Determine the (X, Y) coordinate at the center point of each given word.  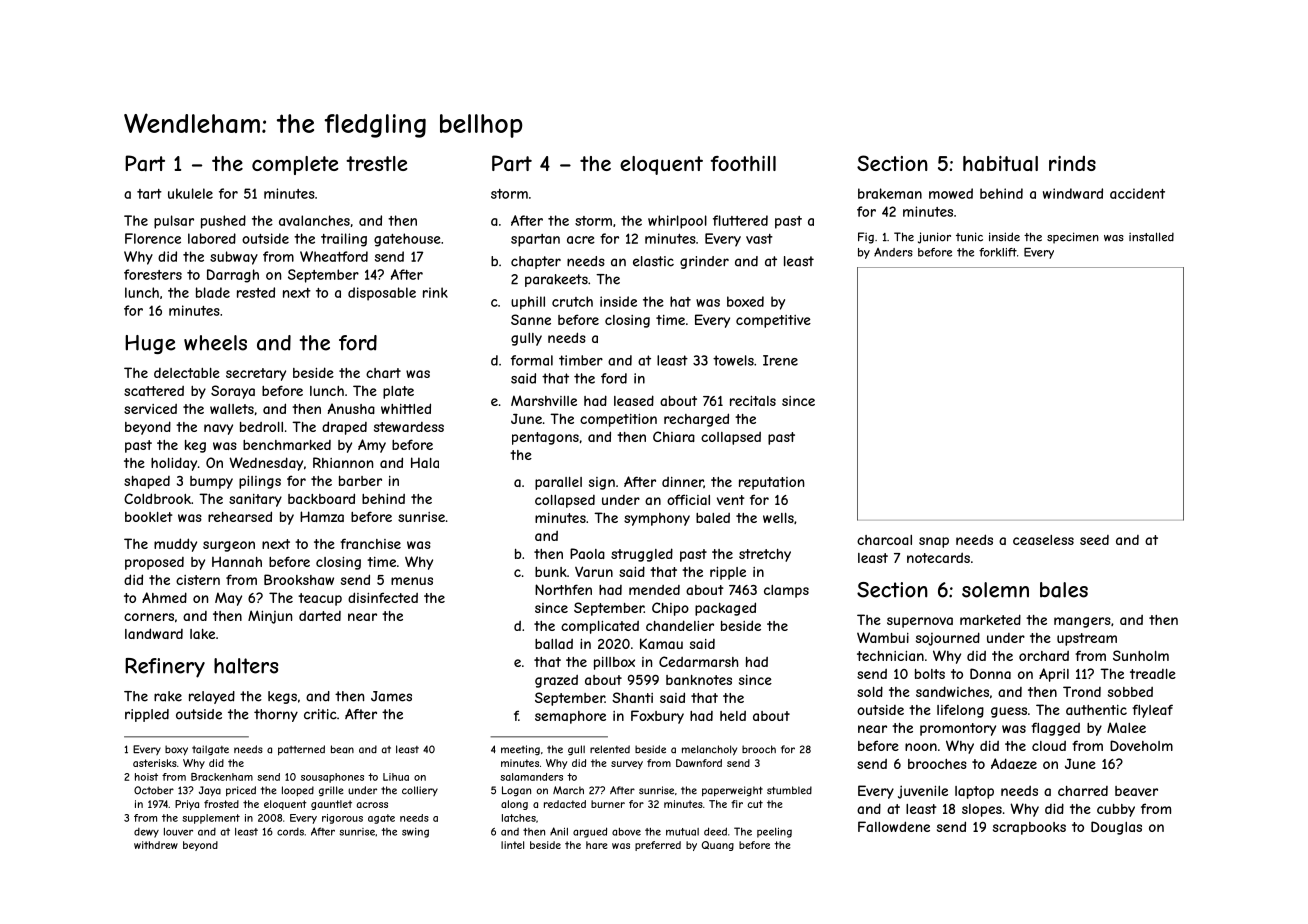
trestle (377, 163)
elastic (653, 261)
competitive (773, 321)
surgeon (229, 546)
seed (1094, 540)
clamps (786, 591)
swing (415, 833)
